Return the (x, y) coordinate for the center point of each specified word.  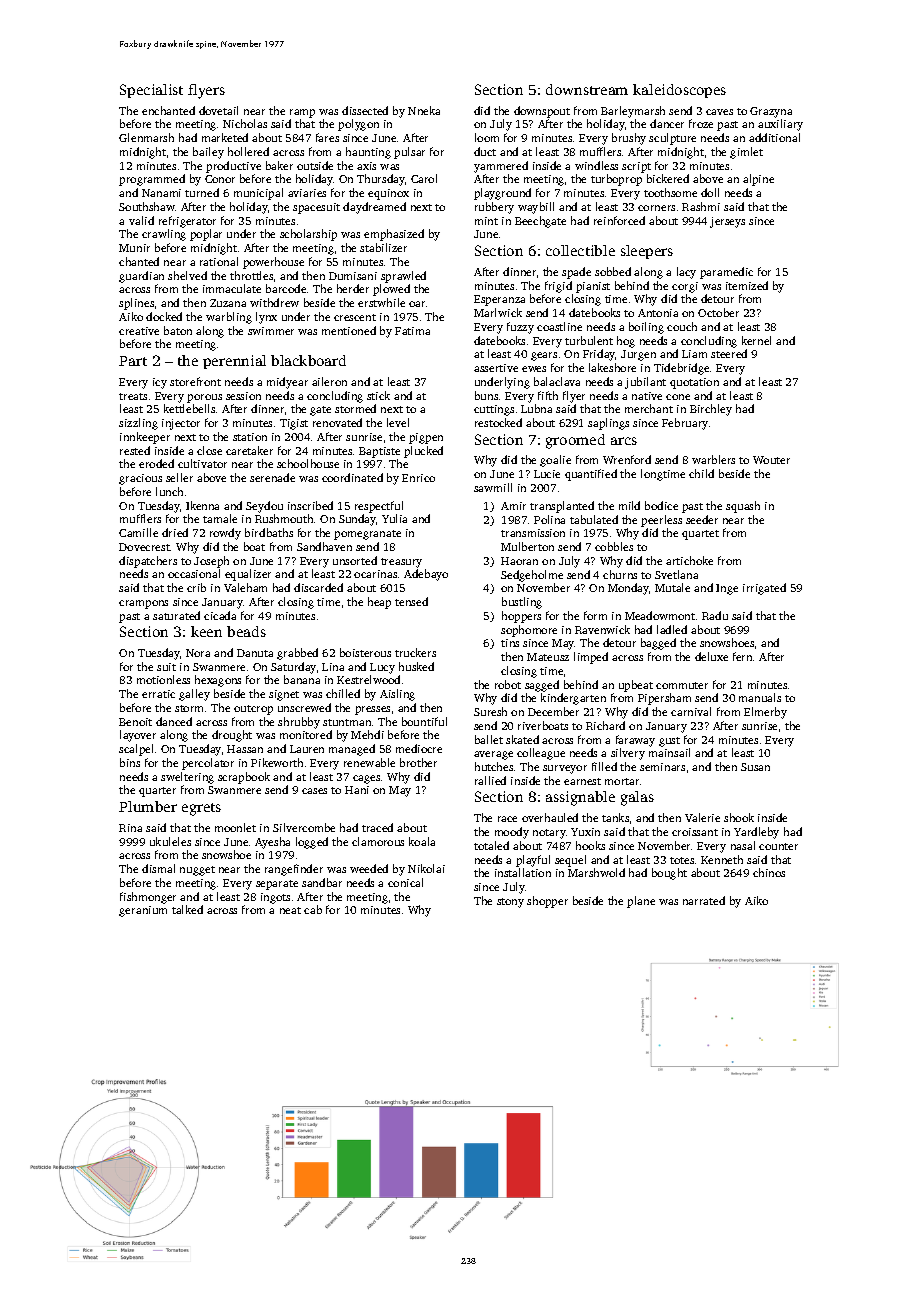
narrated (704, 900)
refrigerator (187, 222)
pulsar (409, 153)
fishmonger (148, 898)
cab (313, 909)
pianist (593, 287)
